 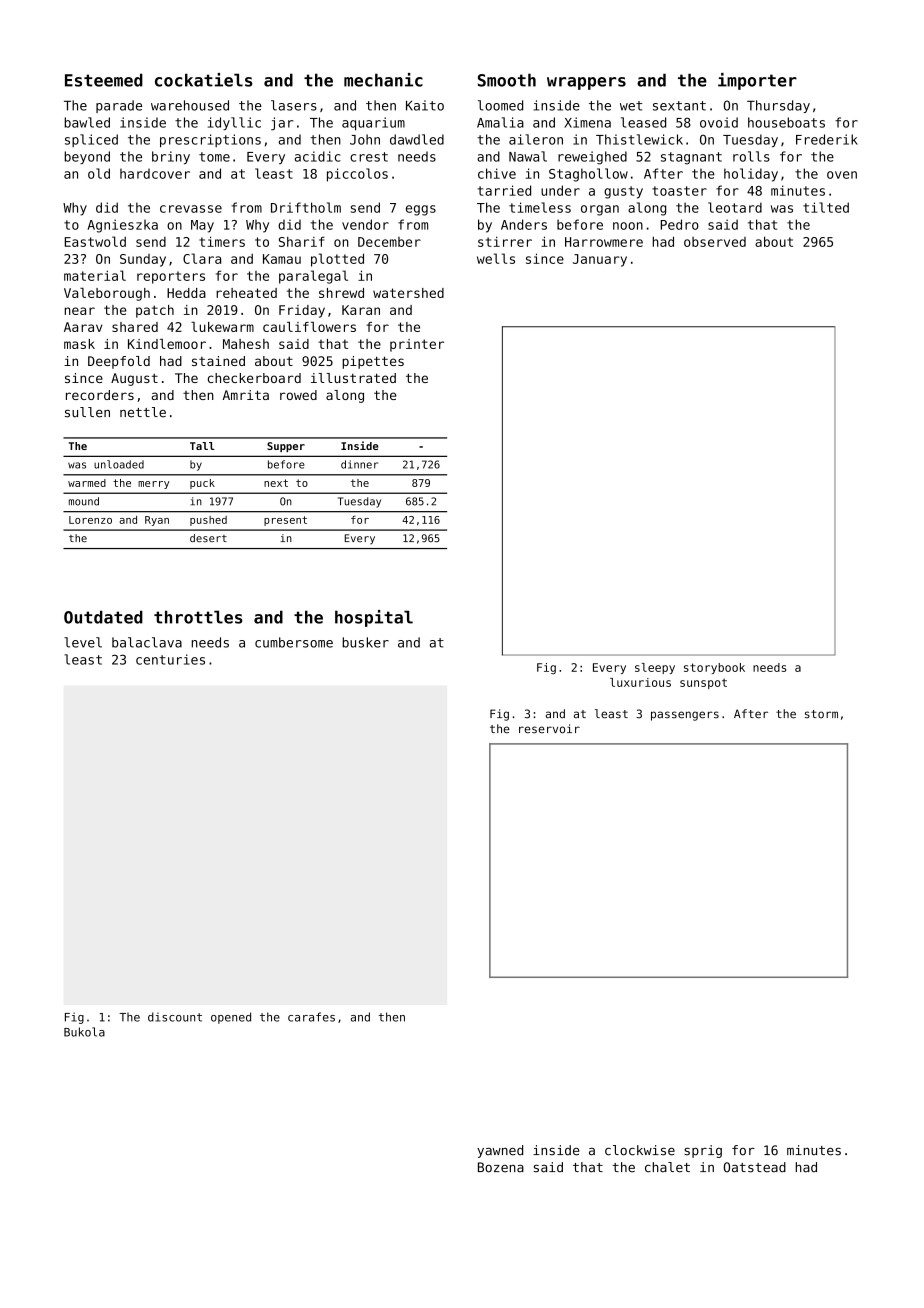 What do you see at coordinates (600, 260) in the image?
I see `January` at bounding box center [600, 260].
